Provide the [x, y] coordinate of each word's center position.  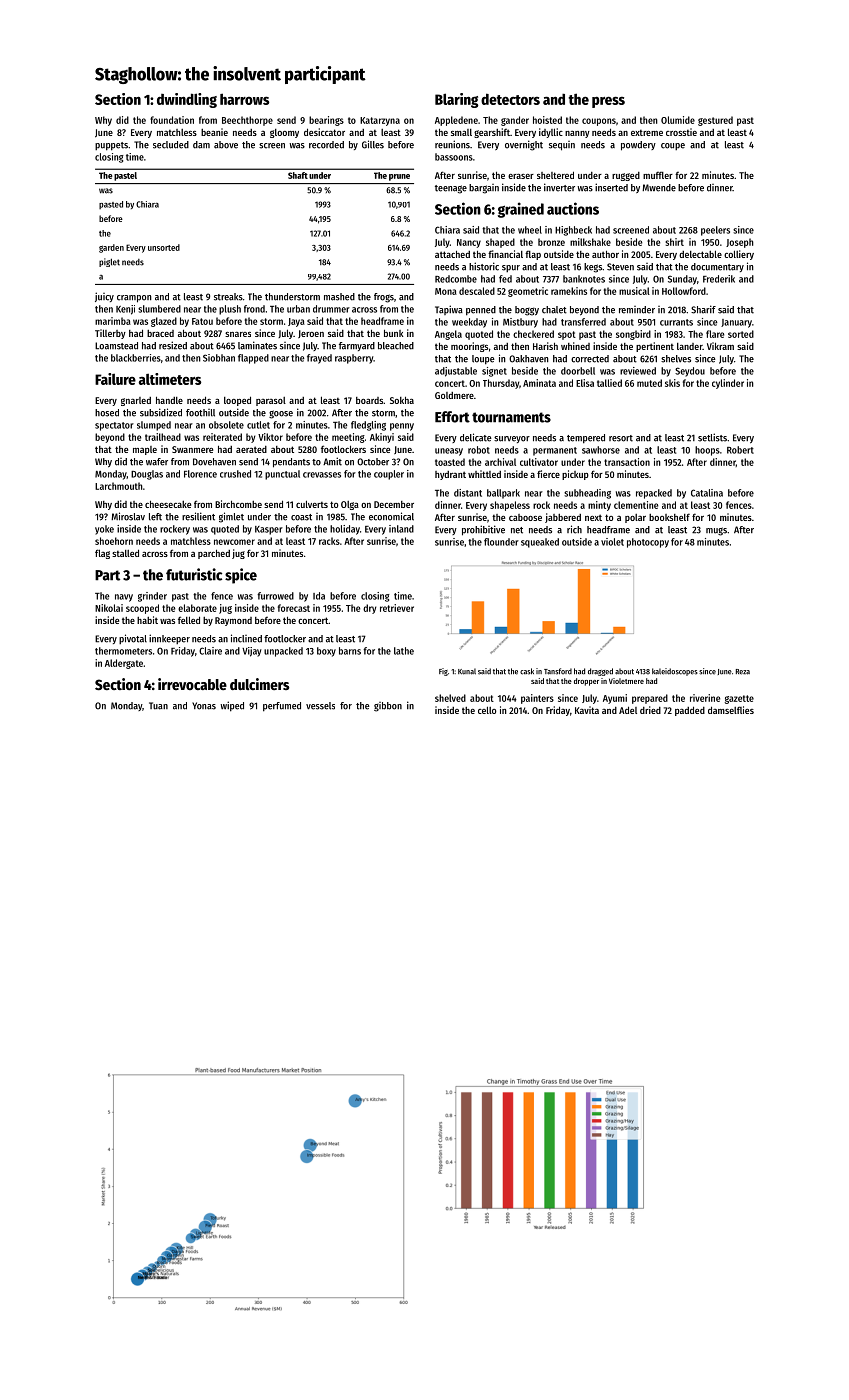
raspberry [354, 359]
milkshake [590, 242]
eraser [521, 176]
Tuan [158, 706]
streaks [228, 297]
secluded [171, 145]
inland [401, 529]
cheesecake [168, 504]
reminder [637, 310]
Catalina [707, 493]
